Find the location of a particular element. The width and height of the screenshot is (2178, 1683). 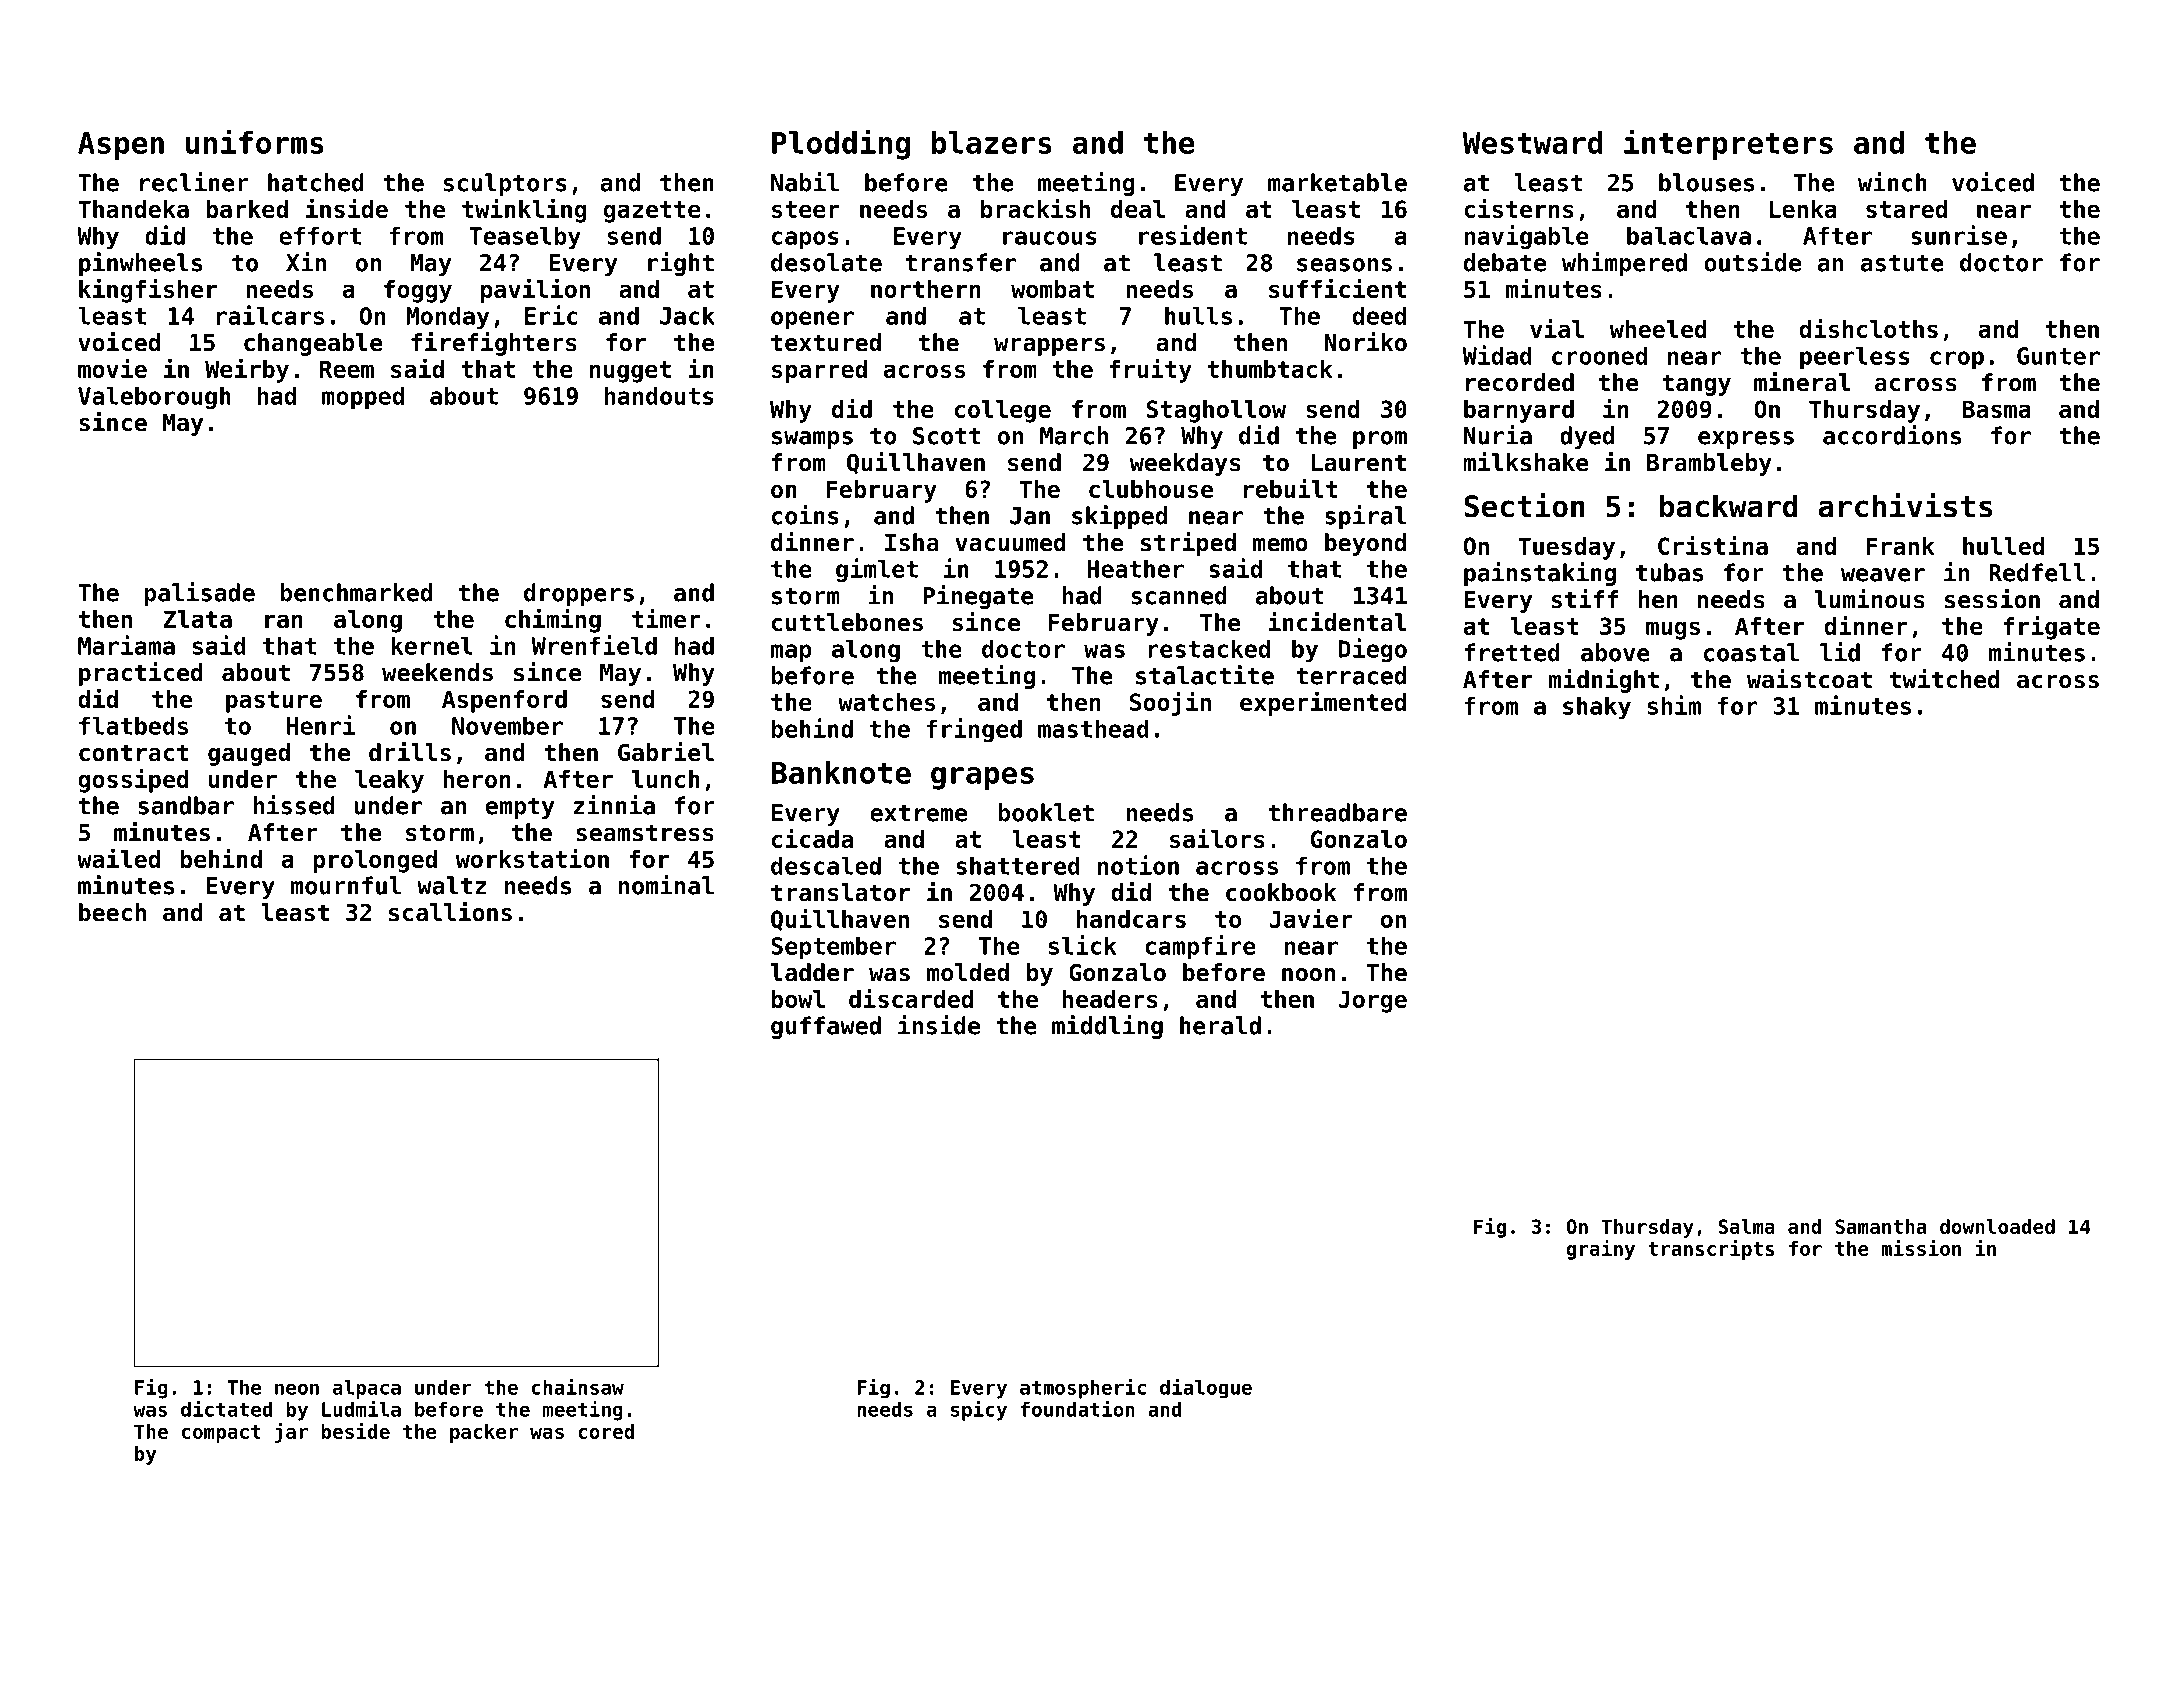

twitched is located at coordinates (1945, 679).
